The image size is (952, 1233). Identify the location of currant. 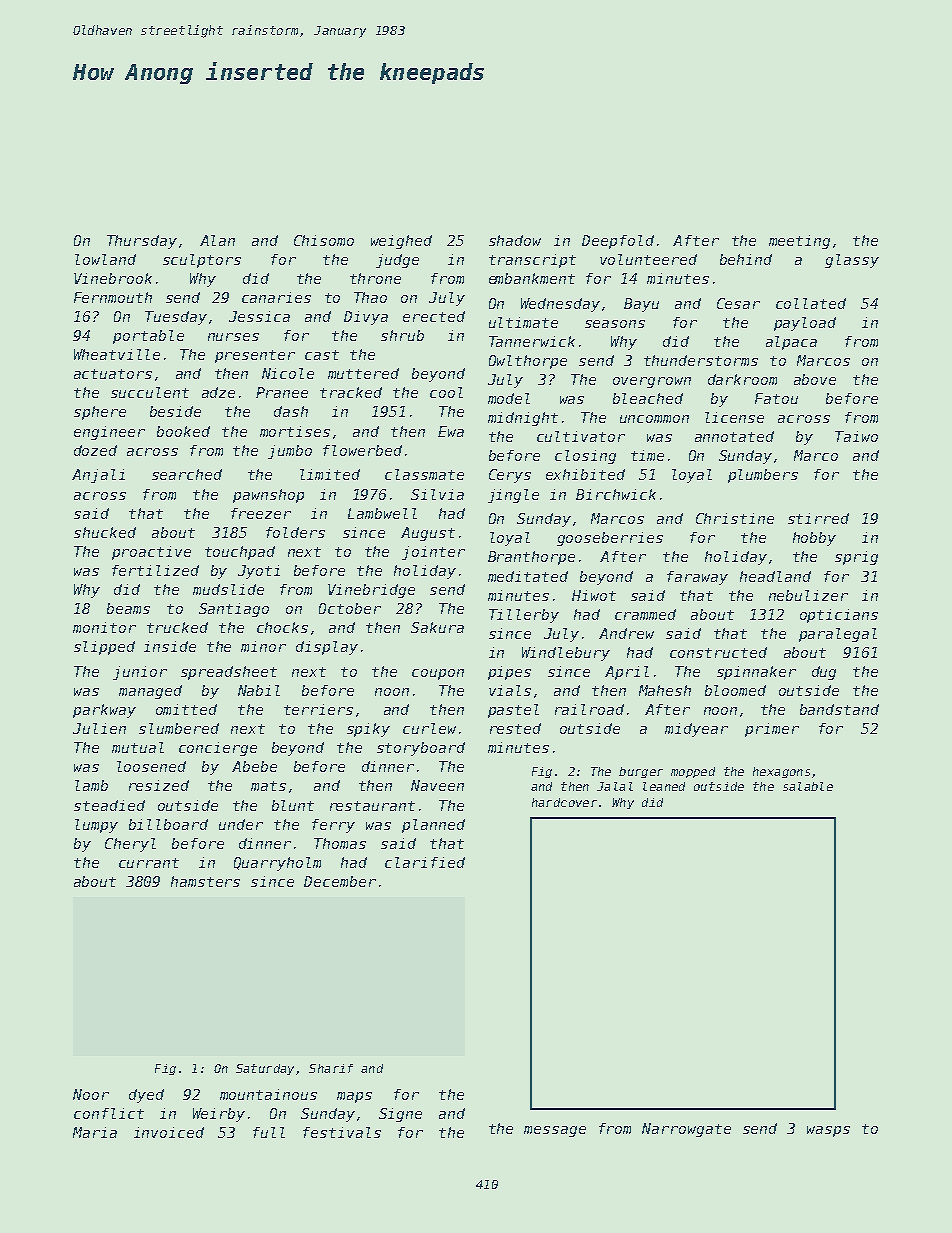
(149, 863).
